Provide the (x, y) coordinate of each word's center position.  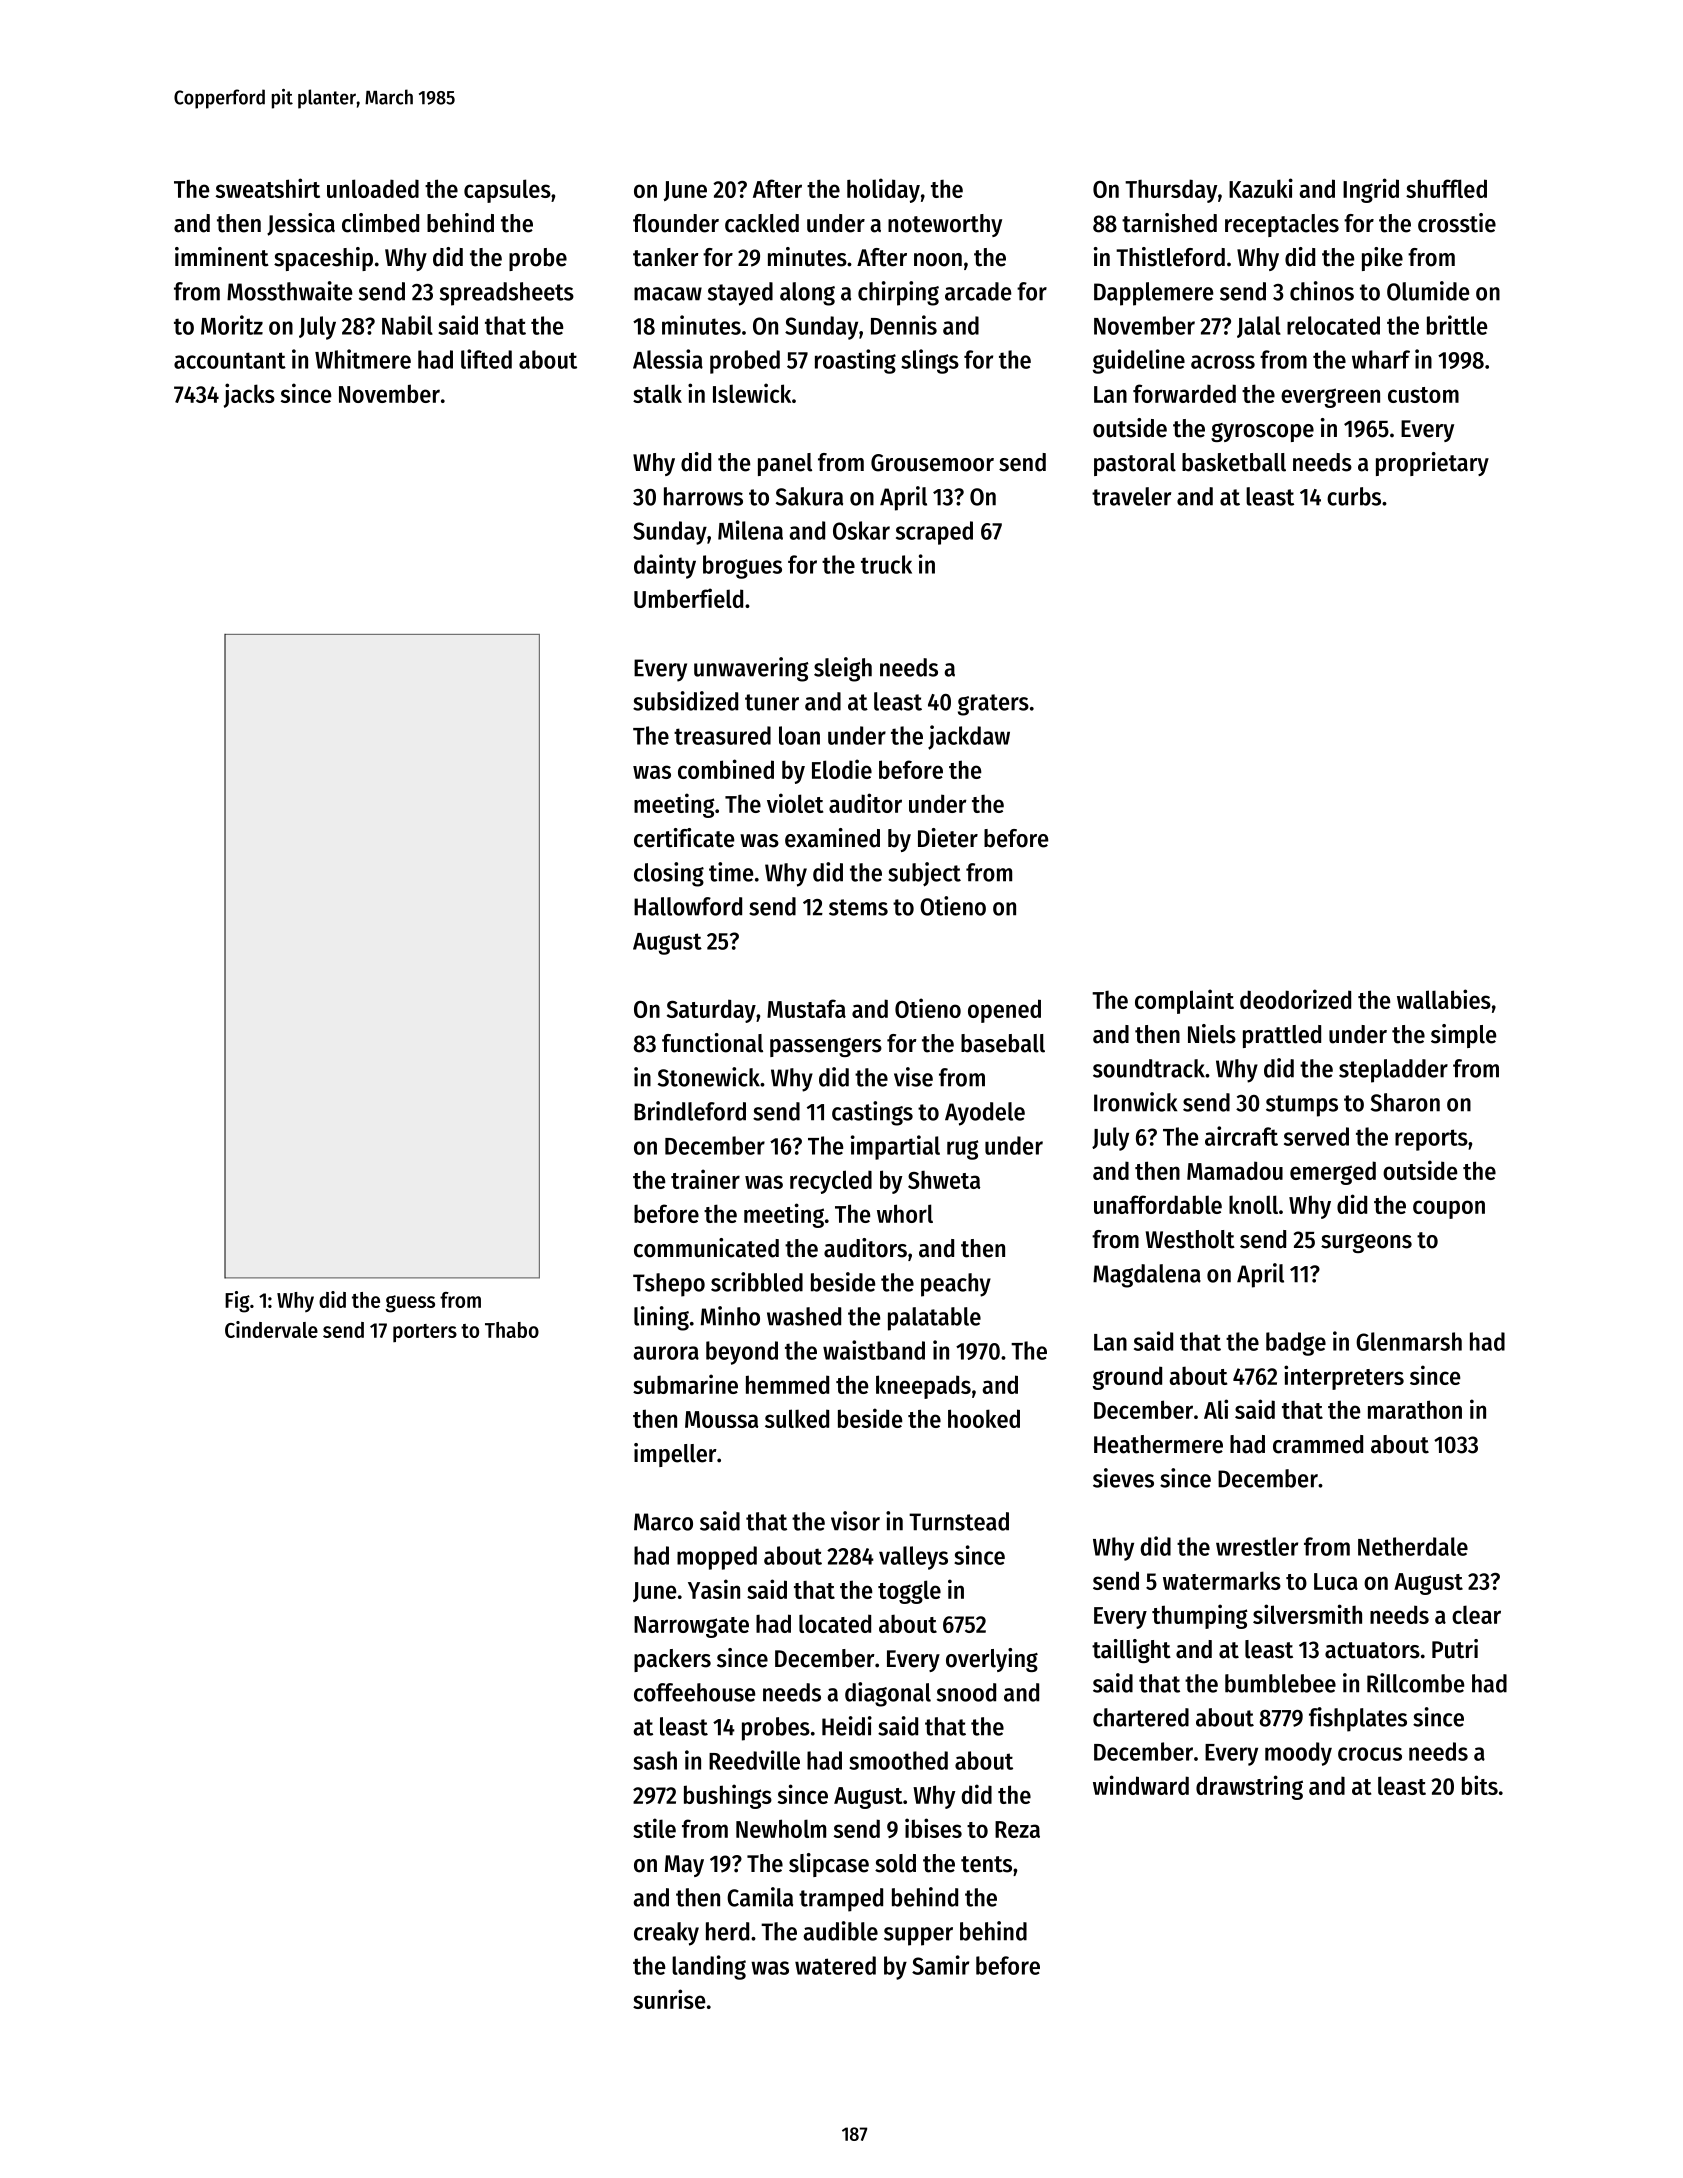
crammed (1318, 1444)
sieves (1123, 1478)
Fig (237, 1302)
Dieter (948, 838)
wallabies (1444, 999)
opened (1004, 1011)
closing (669, 874)
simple (1463, 1036)
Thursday (1171, 191)
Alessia (668, 359)
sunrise (669, 1999)
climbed (380, 223)
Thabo (512, 1330)
